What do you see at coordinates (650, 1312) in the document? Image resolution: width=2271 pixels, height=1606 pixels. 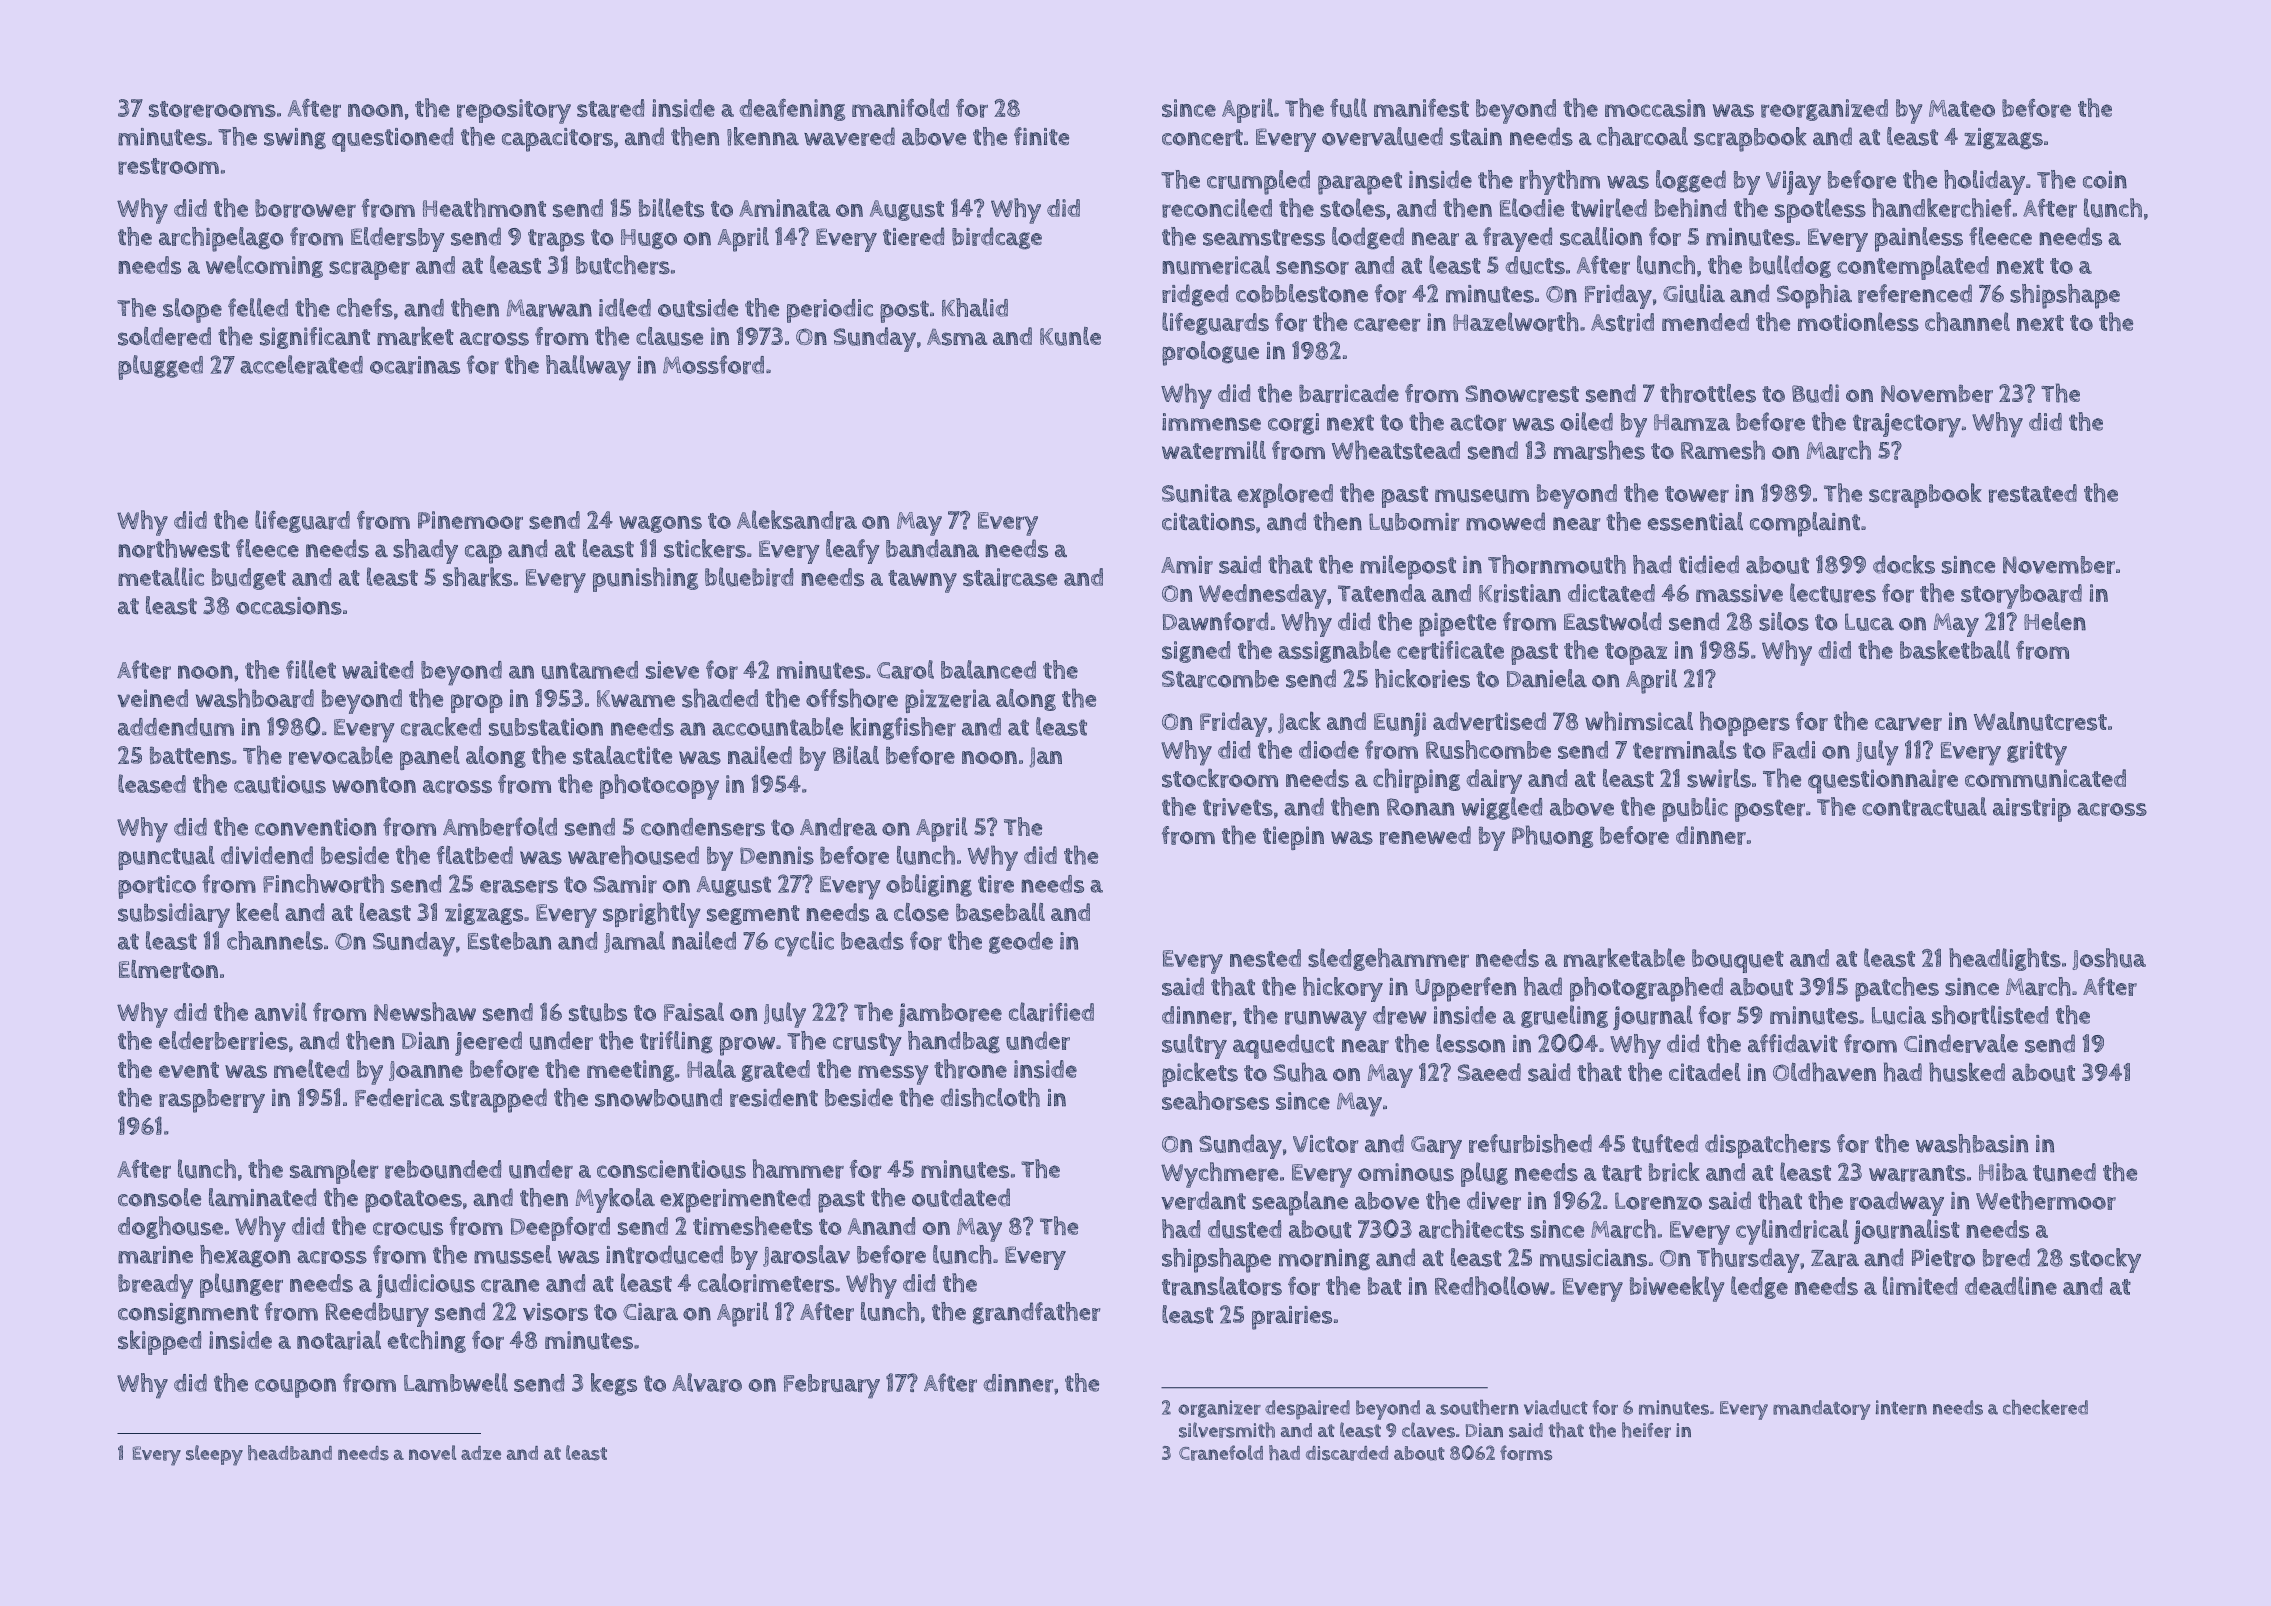 I see `Ciara` at bounding box center [650, 1312].
